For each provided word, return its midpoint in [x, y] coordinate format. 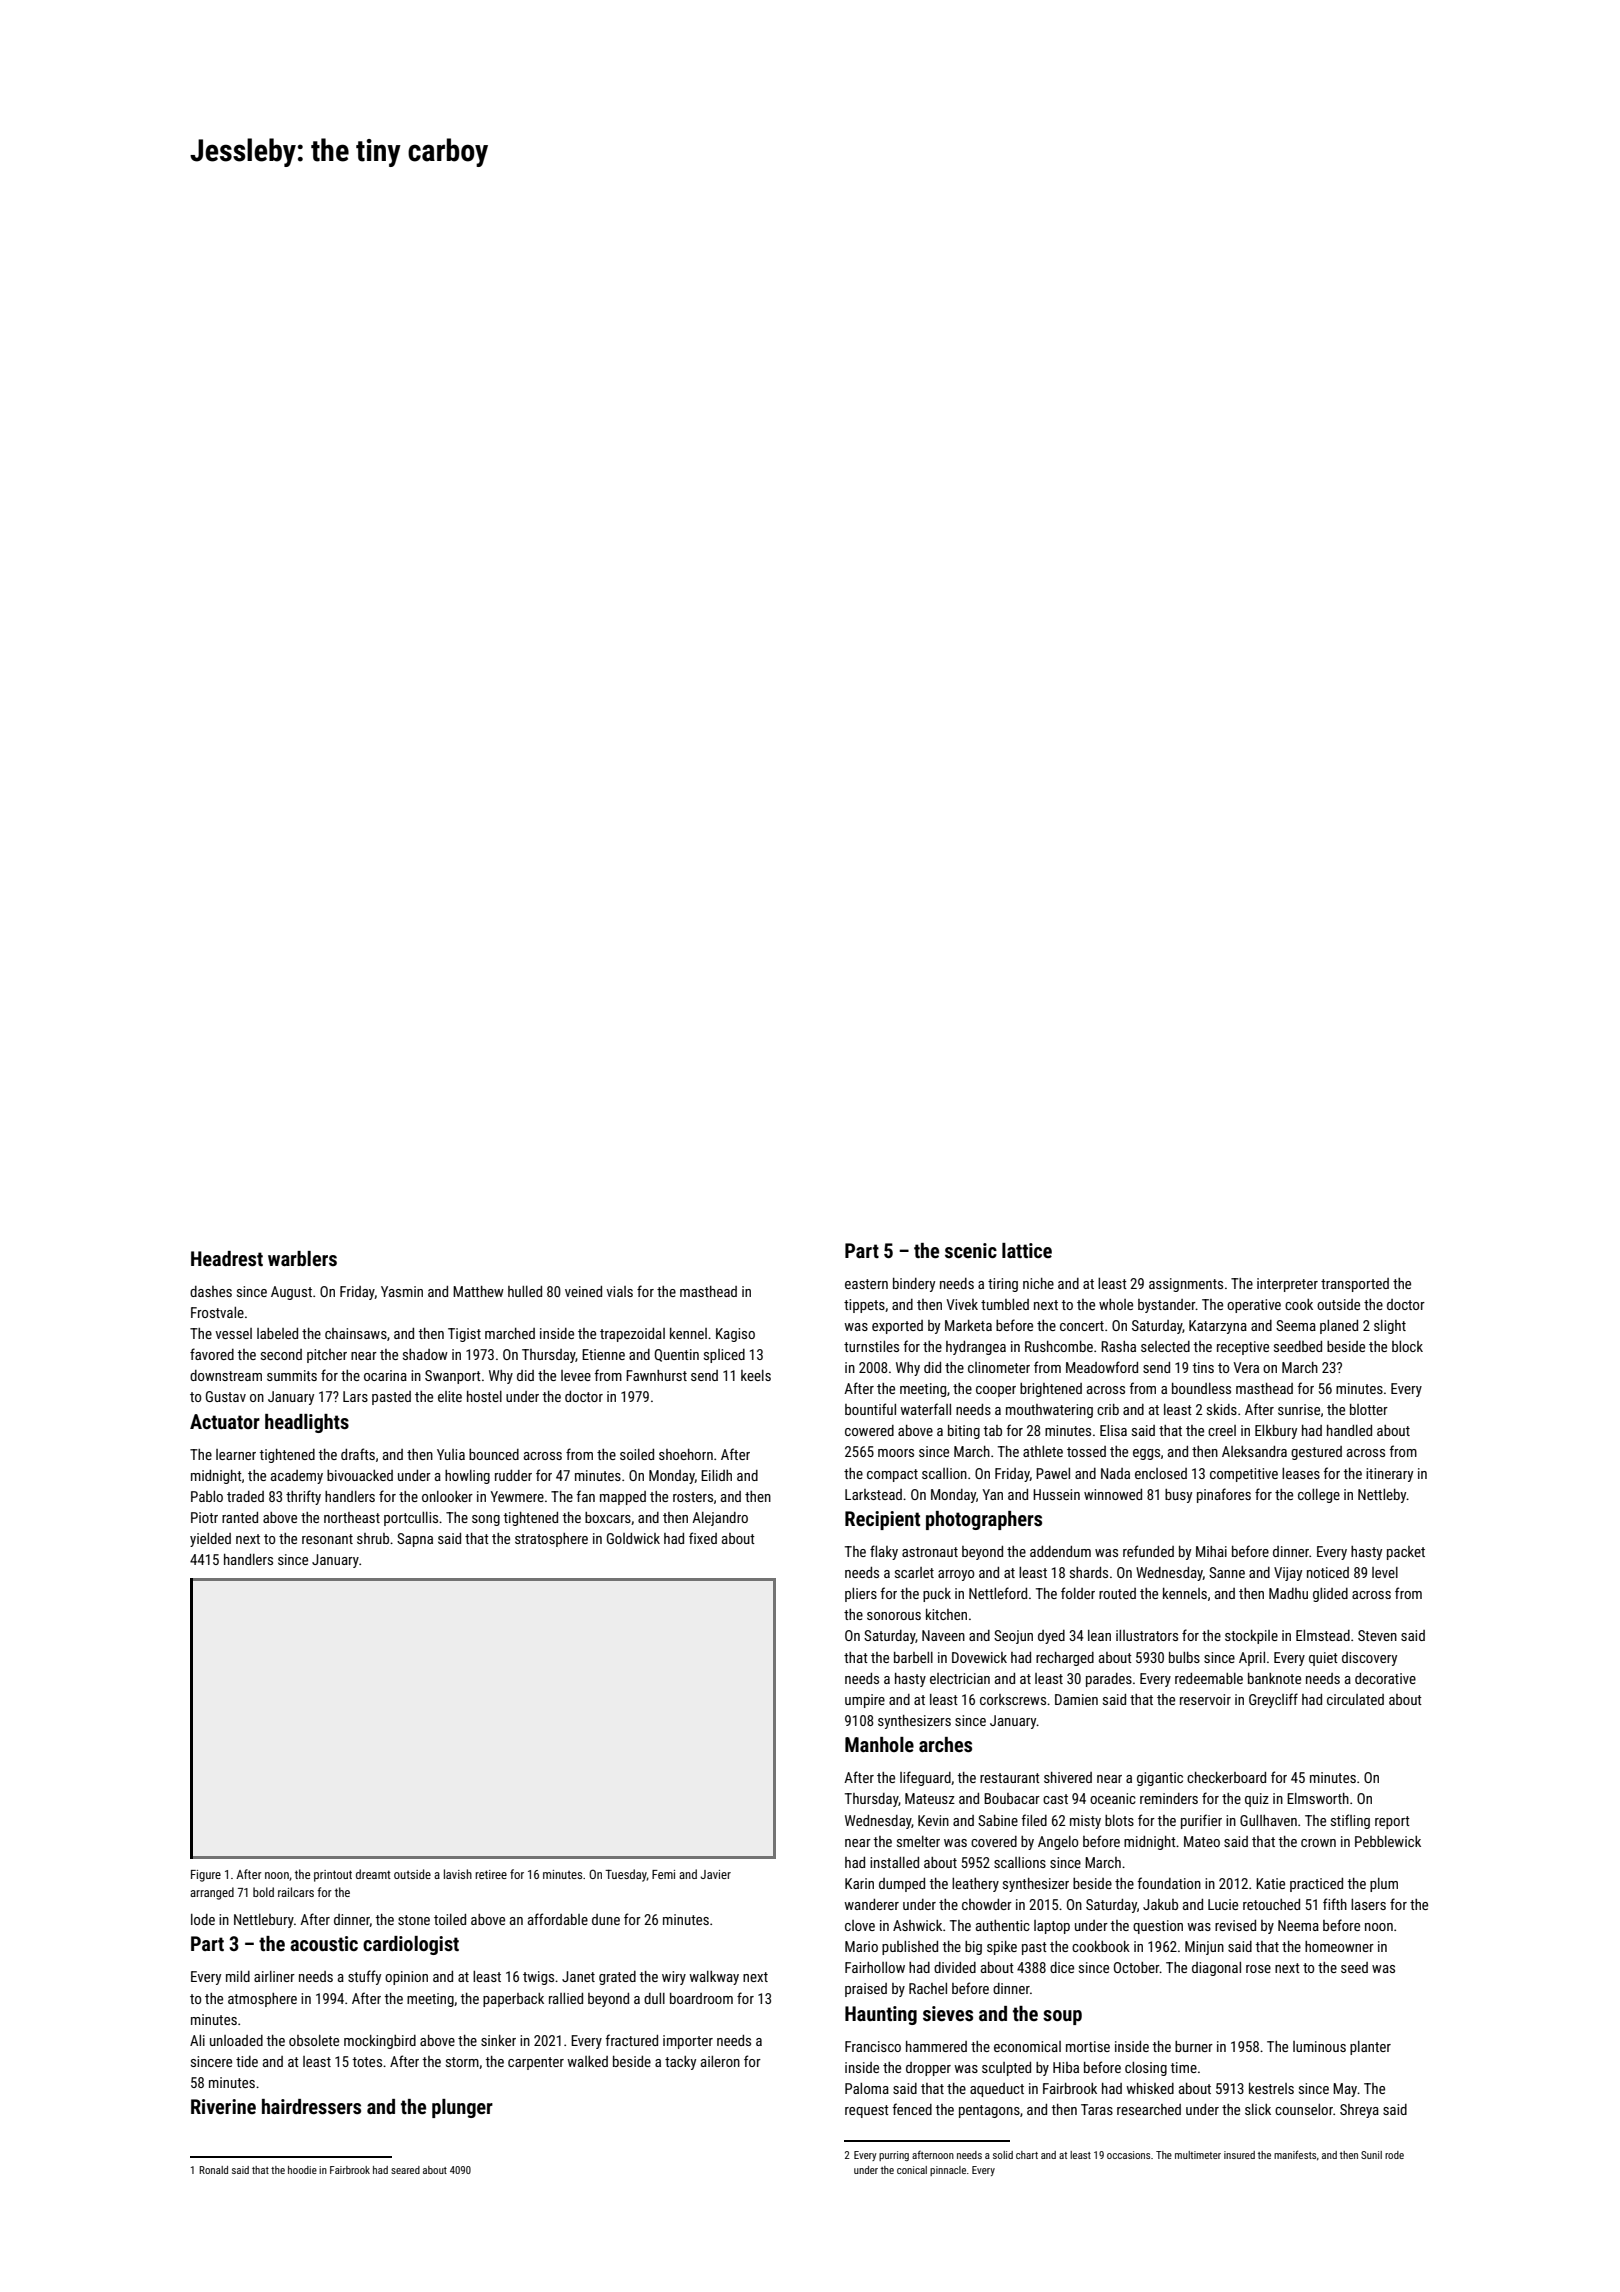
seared [405, 2170]
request [867, 2111]
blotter [1369, 1409]
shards [1089, 1572]
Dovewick [979, 1657]
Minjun [1204, 1948]
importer [688, 2042]
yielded [210, 1540]
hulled [525, 1291]
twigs [538, 1978]
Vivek [962, 1304]
